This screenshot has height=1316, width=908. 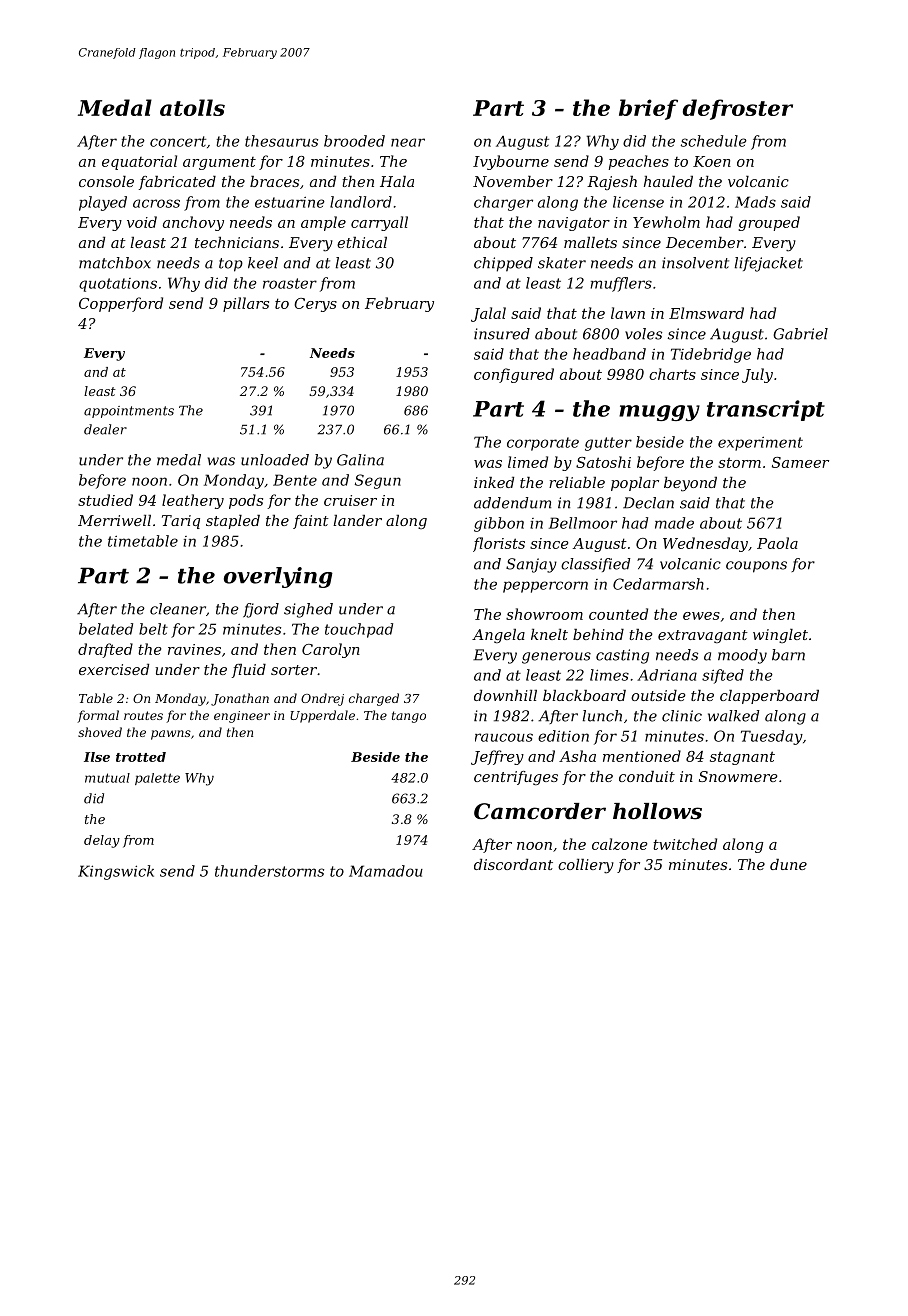 What do you see at coordinates (249, 671) in the screenshot?
I see `fluid` at bounding box center [249, 671].
